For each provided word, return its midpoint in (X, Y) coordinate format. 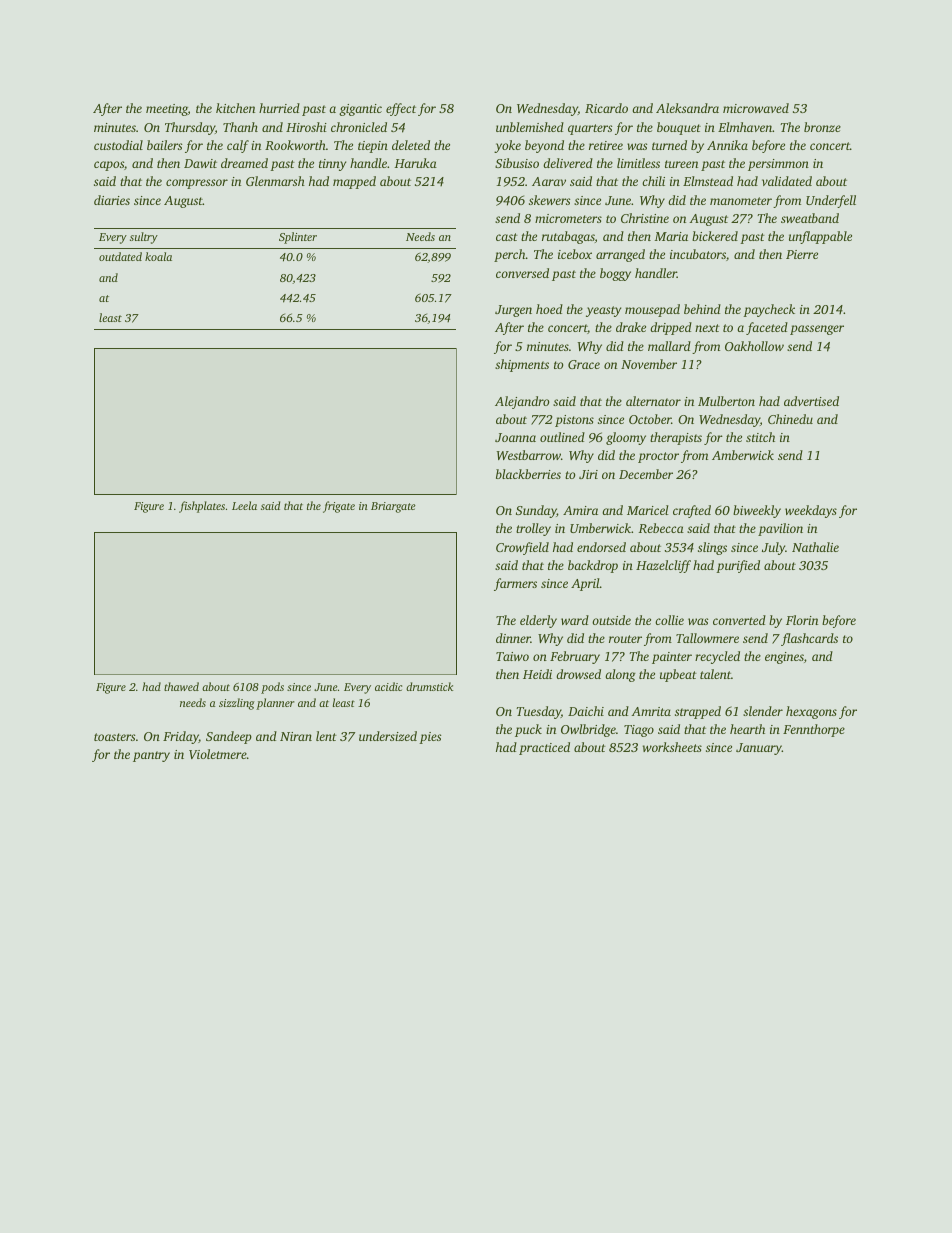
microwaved (756, 108)
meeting (167, 110)
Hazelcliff (663, 566)
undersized (388, 736)
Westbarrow (529, 455)
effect (401, 109)
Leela (244, 505)
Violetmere (218, 754)
